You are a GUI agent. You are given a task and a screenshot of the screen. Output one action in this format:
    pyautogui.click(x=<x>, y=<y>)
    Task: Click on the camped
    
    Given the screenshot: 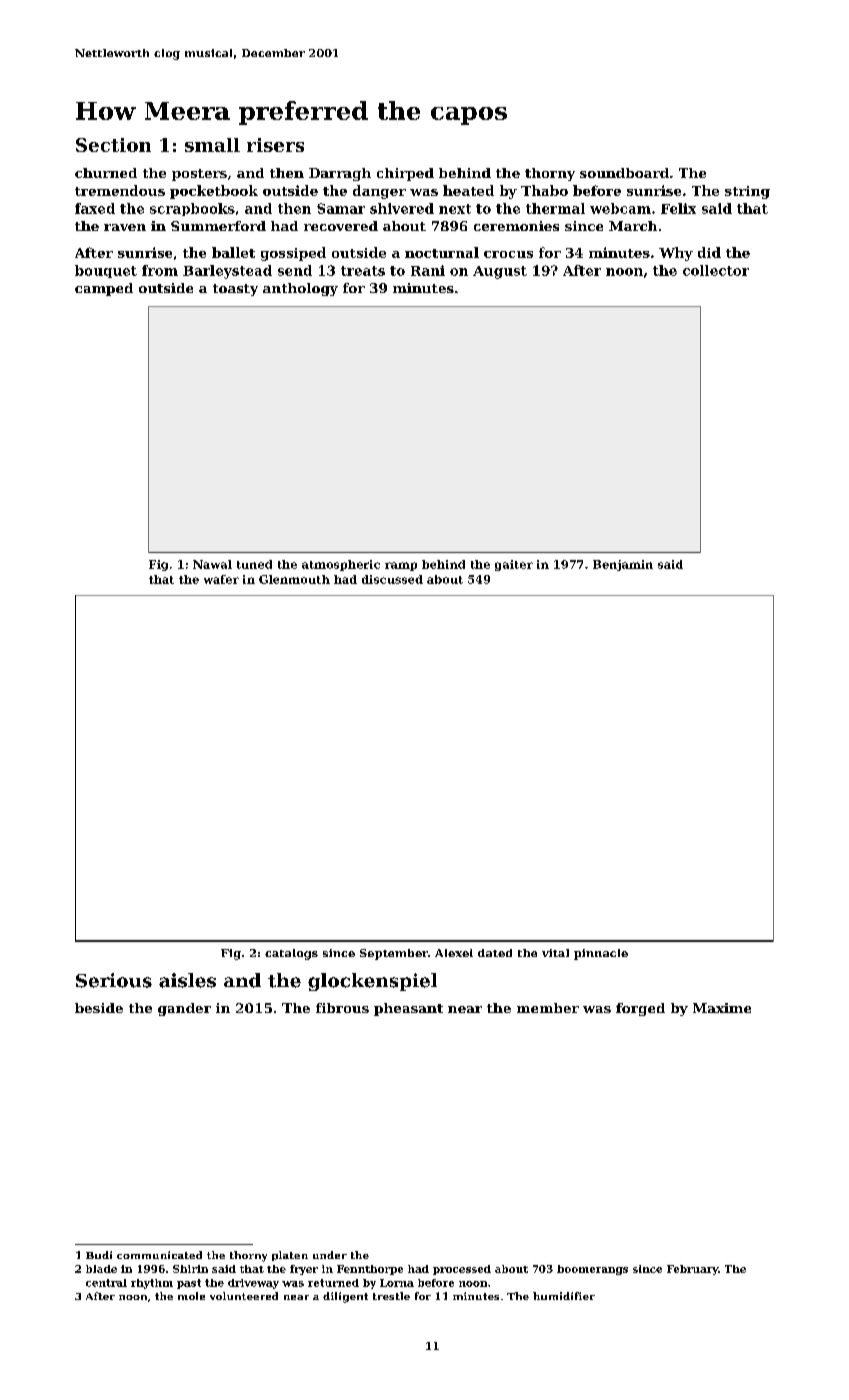 What is the action you would take?
    pyautogui.click(x=104, y=289)
